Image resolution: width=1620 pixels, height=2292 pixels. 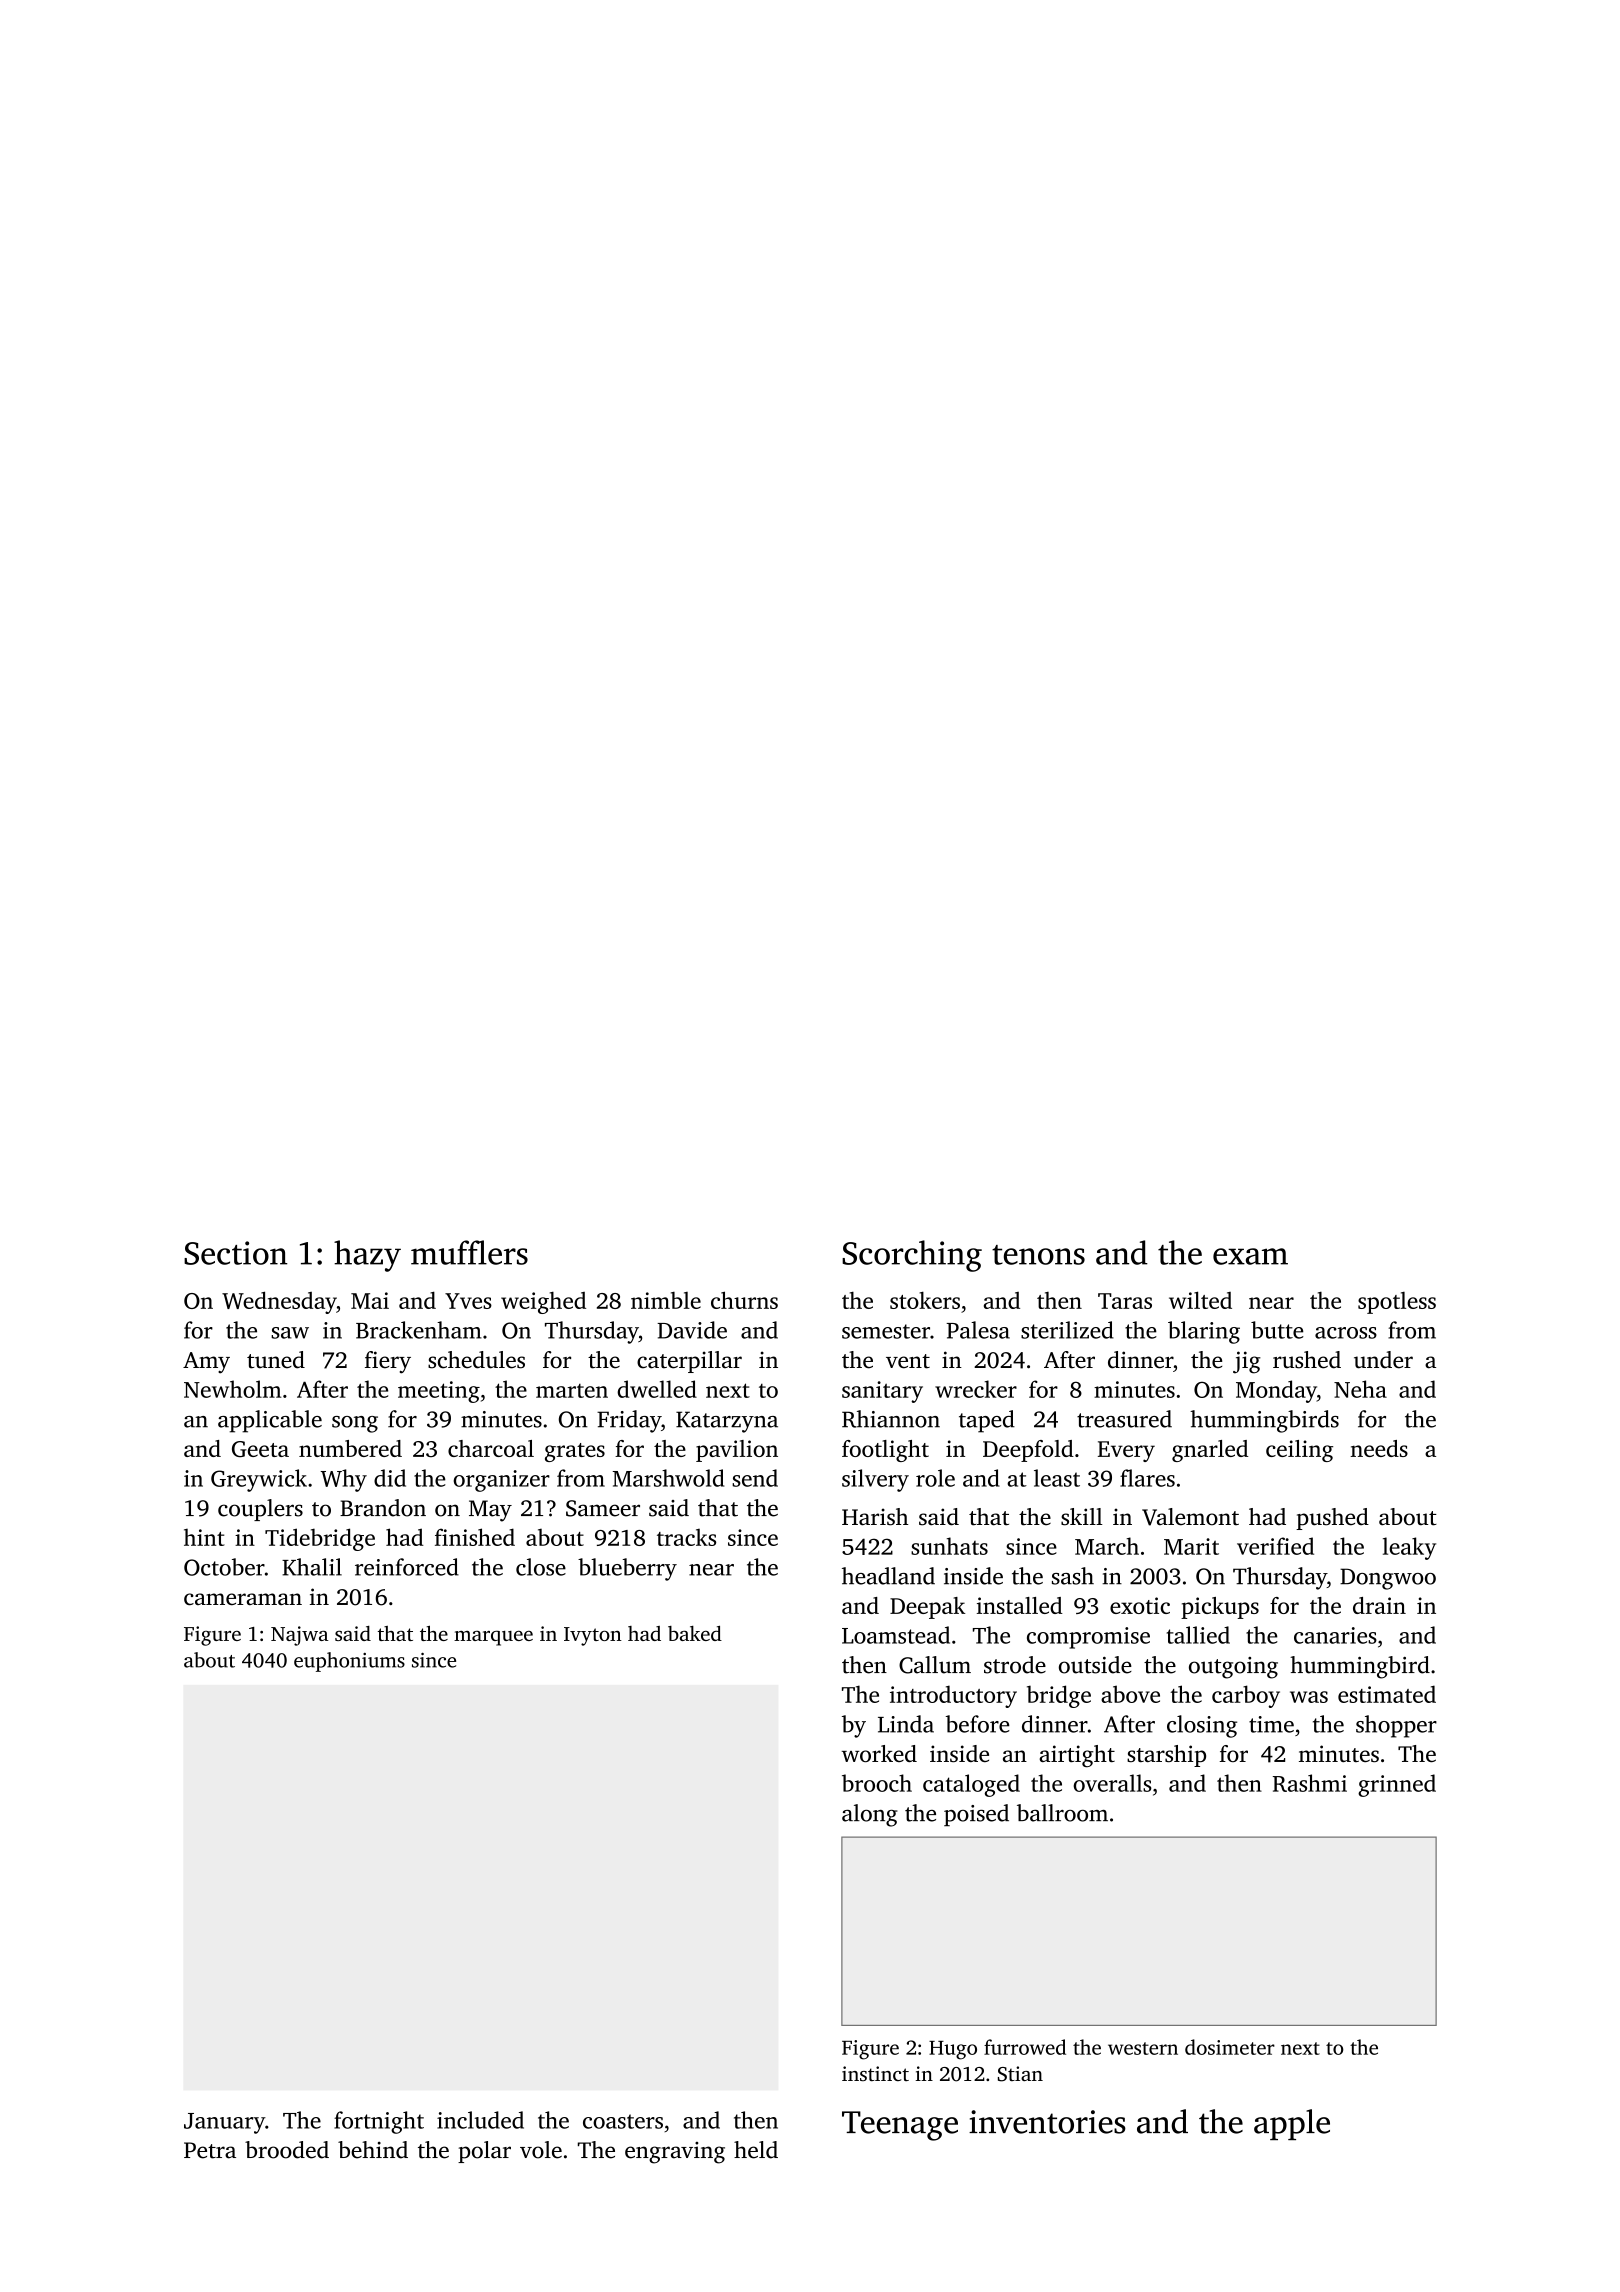 What do you see at coordinates (1292, 2124) in the screenshot?
I see `apple` at bounding box center [1292, 2124].
